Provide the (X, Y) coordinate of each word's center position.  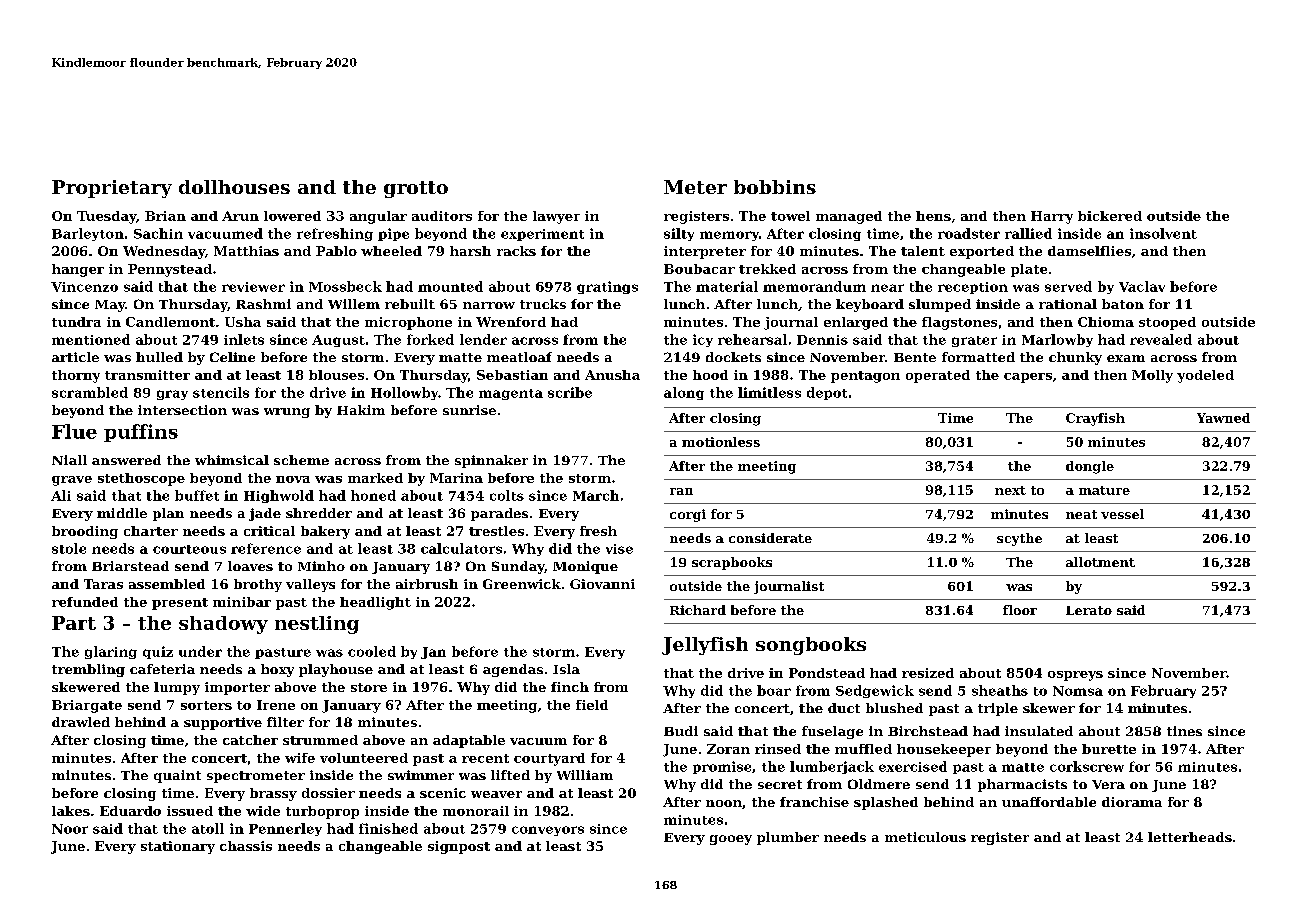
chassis (246, 846)
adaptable (469, 741)
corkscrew (1087, 766)
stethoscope (141, 479)
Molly (1152, 376)
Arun (240, 216)
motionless (721, 442)
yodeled (1205, 376)
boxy (277, 670)
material (727, 286)
